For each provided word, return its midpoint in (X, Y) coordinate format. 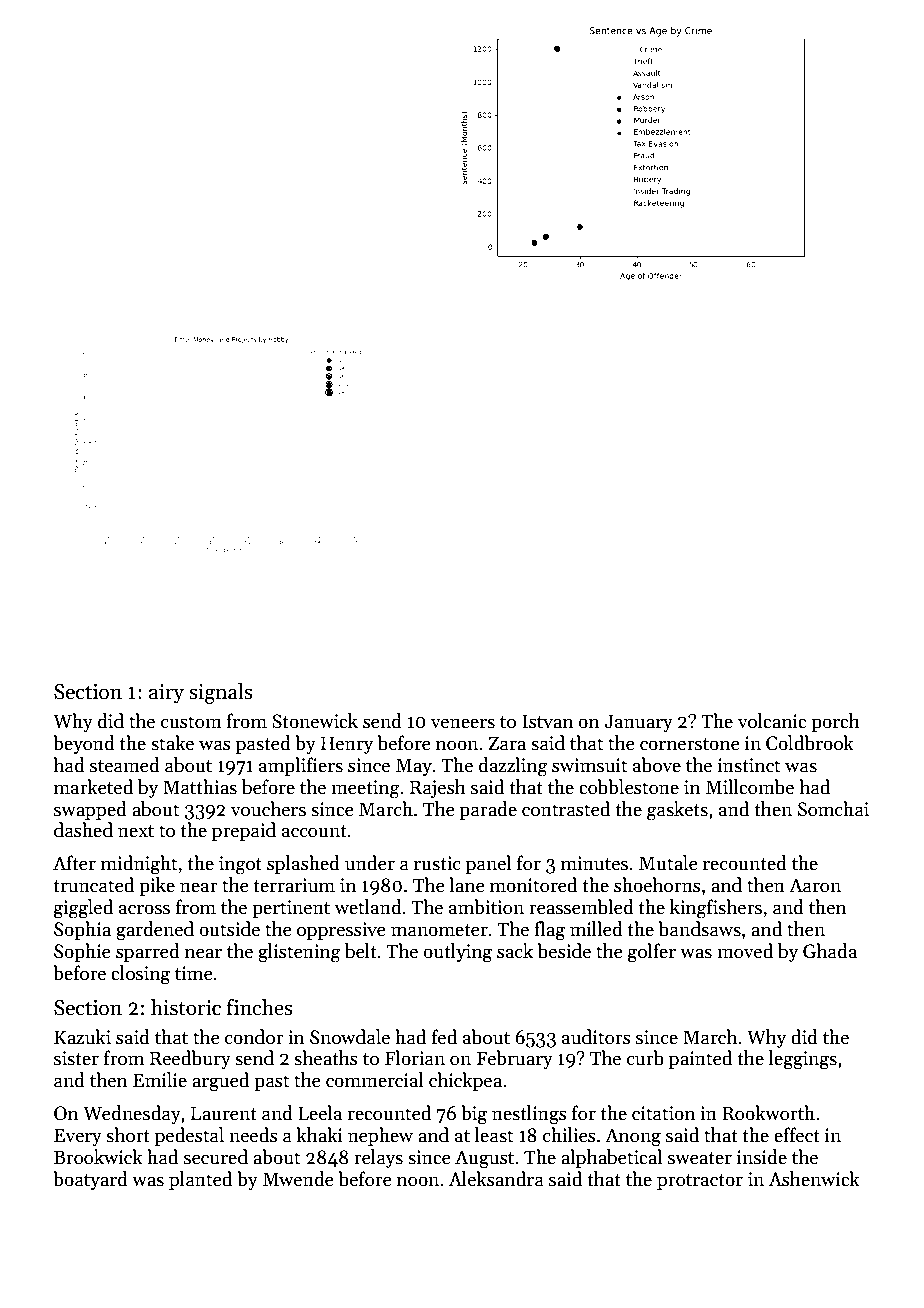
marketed (93, 787)
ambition (486, 907)
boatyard (90, 1180)
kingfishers (716, 909)
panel (488, 864)
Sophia (82, 930)
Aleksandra (496, 1179)
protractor (700, 1182)
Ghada (830, 951)
